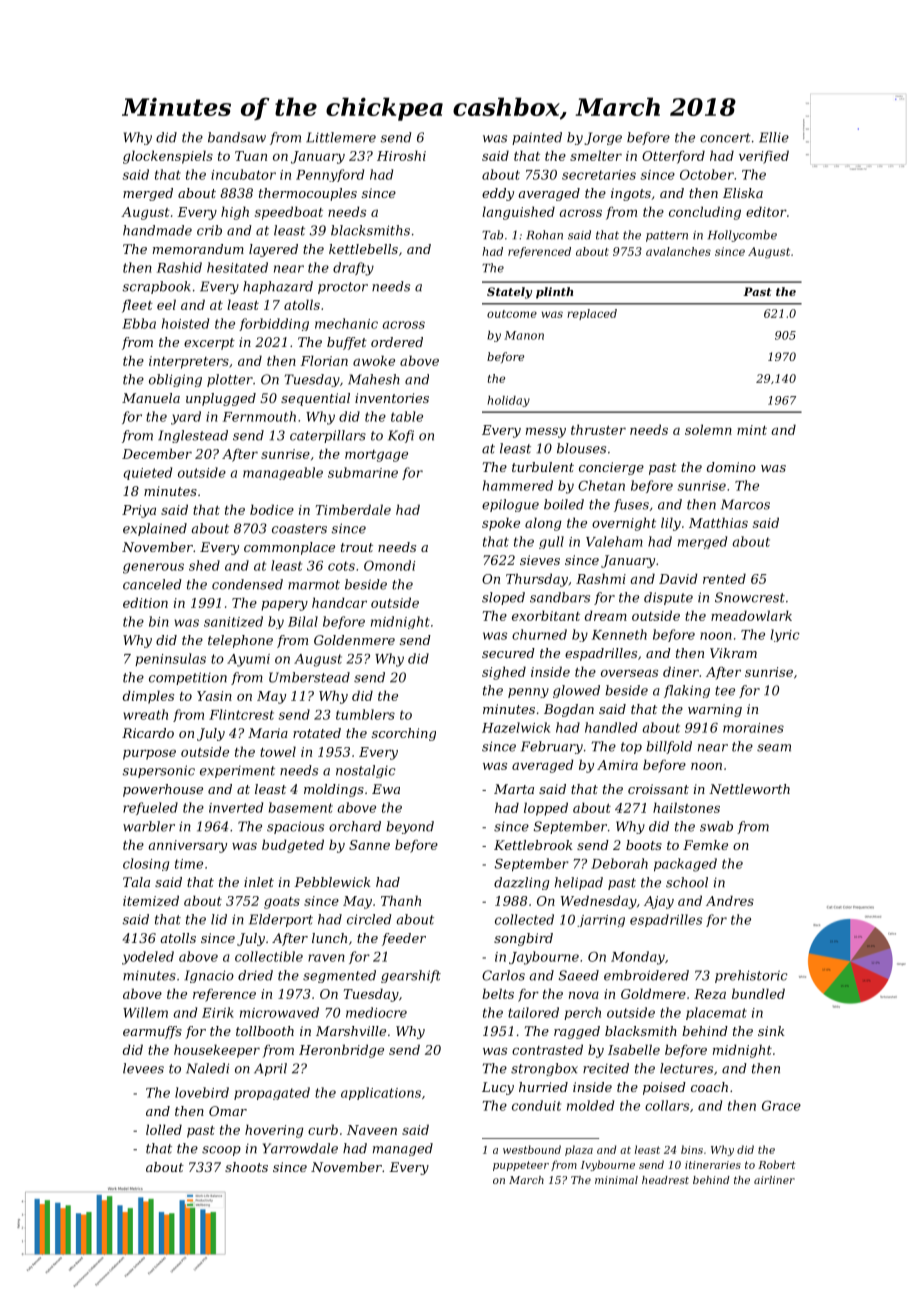 This image has height=1308, width=924. I want to click on sloped, so click(503, 598).
